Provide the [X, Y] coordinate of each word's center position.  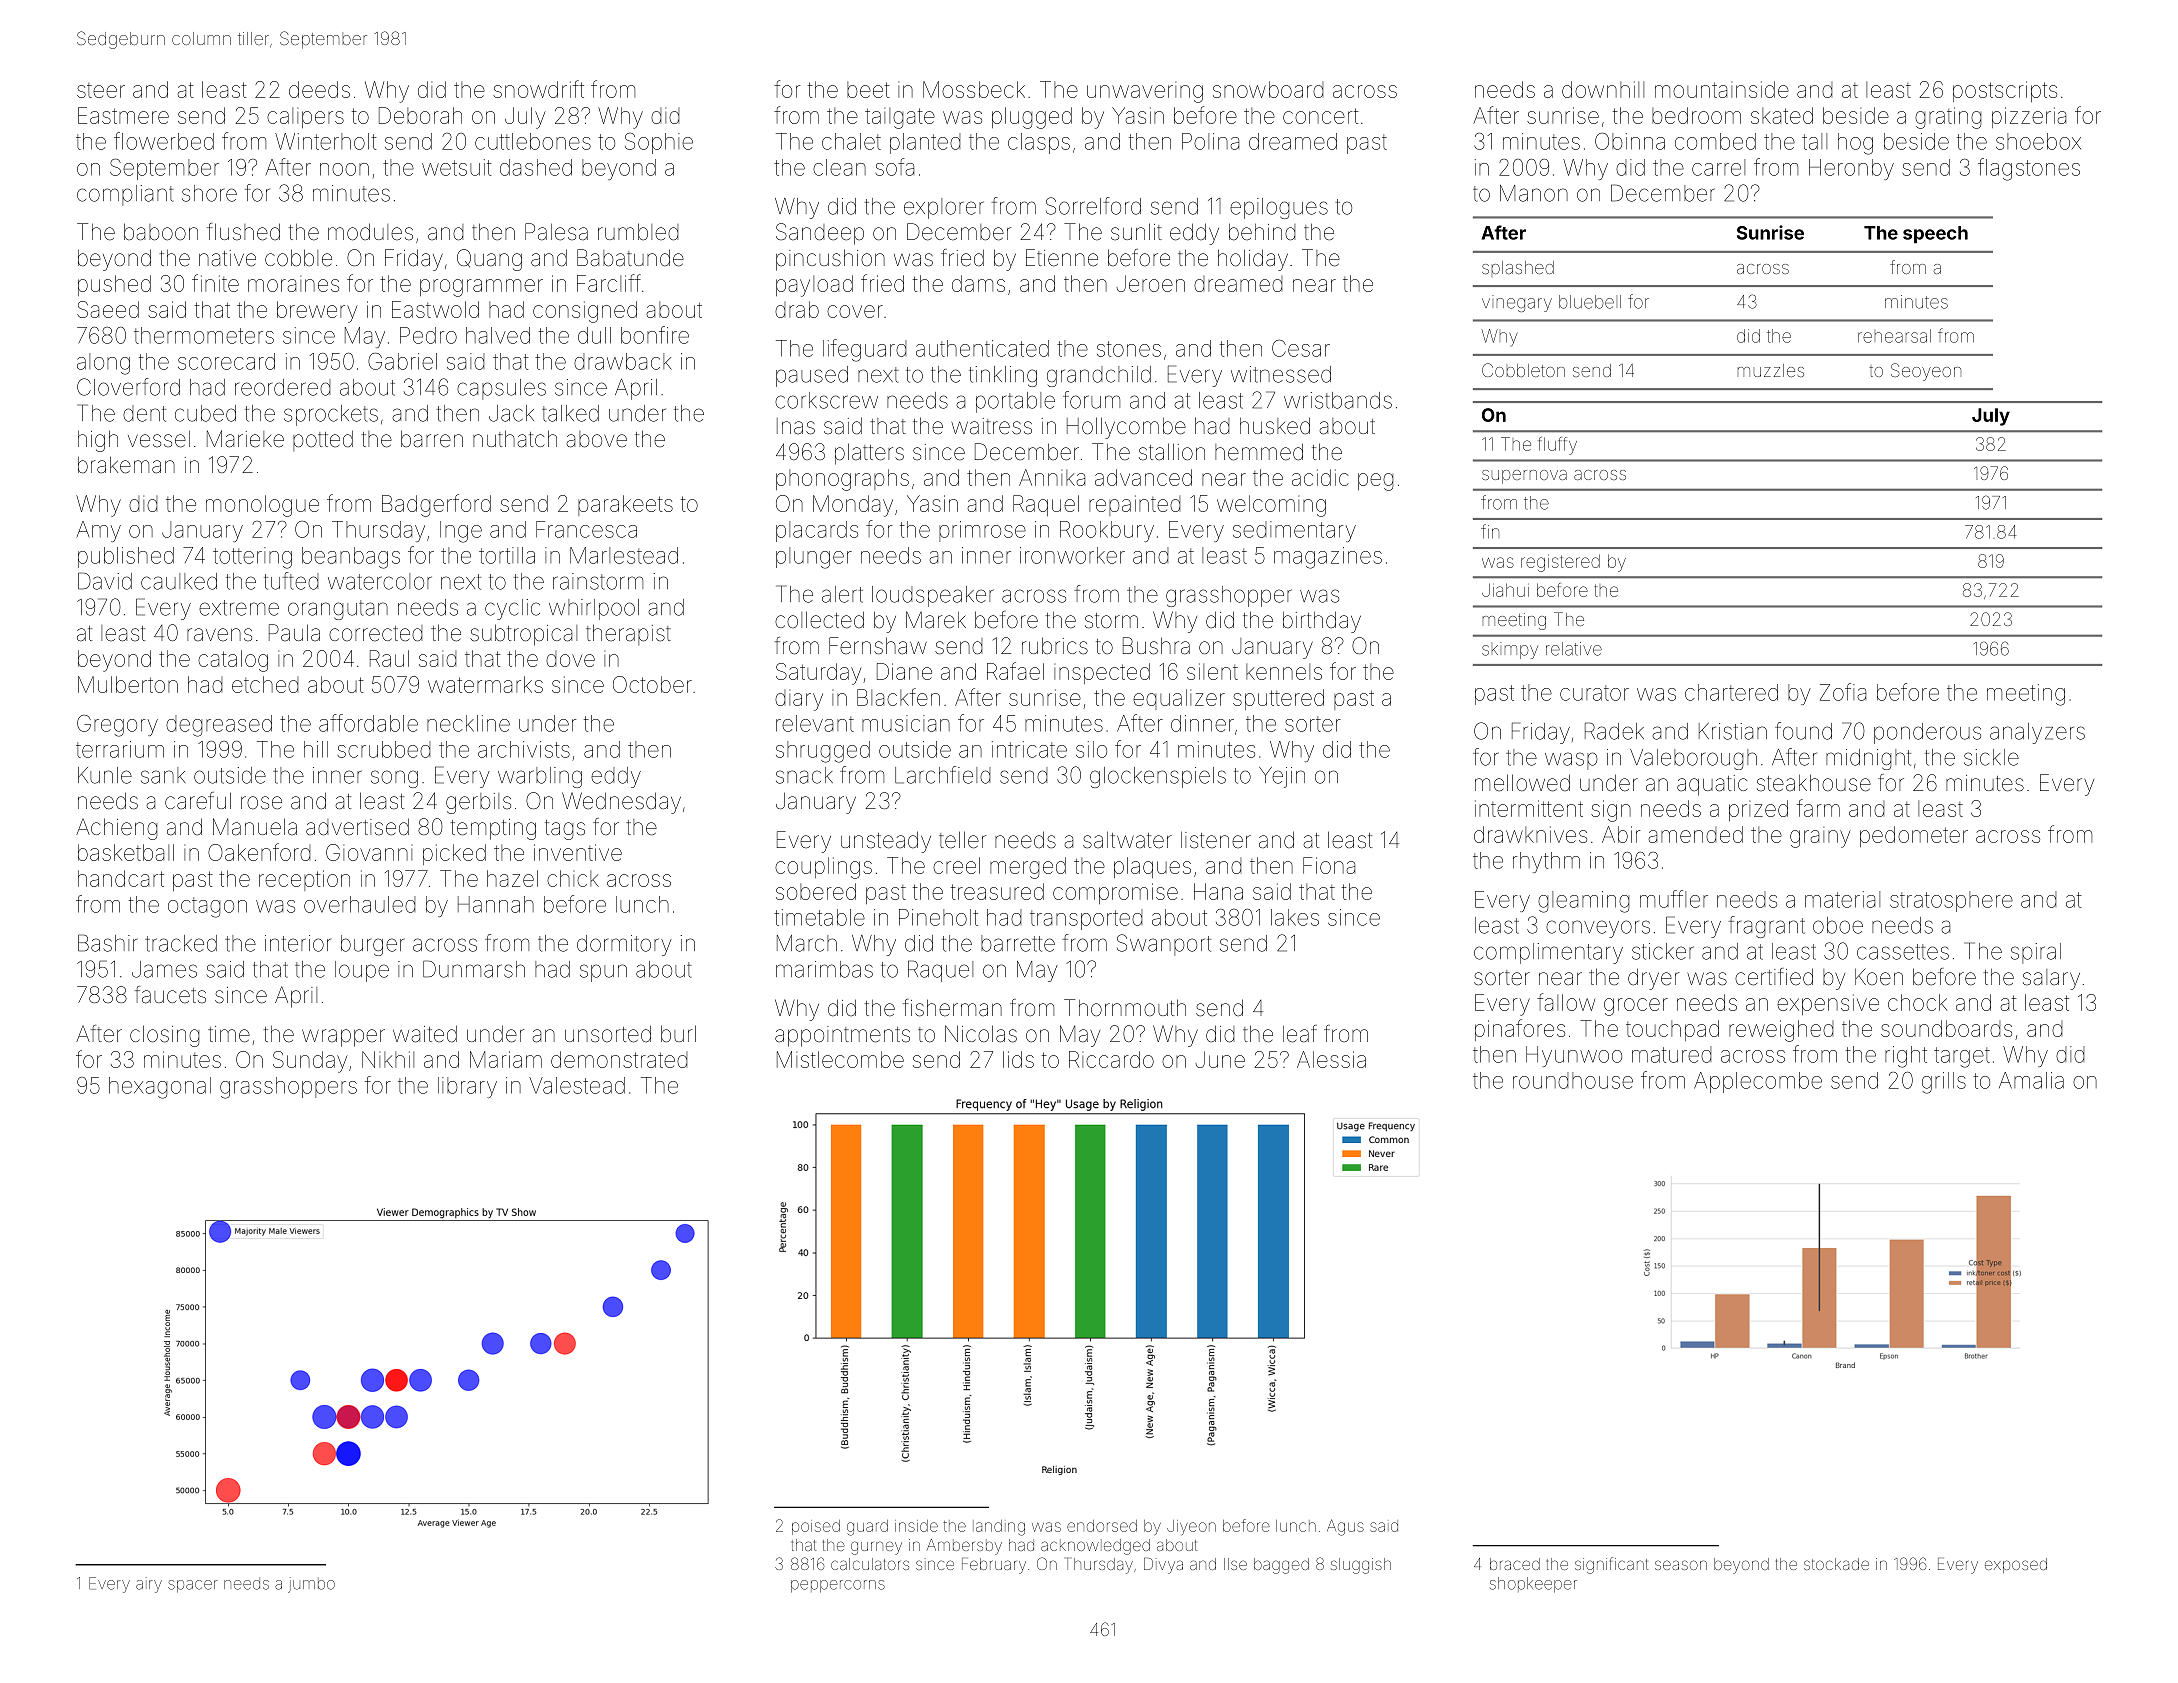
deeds [319, 89]
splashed [1518, 267]
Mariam [506, 1059]
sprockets [331, 415]
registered [1560, 563]
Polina [1210, 141]
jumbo [311, 1585]
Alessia [1331, 1059]
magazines [1328, 558]
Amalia [2031, 1080]
